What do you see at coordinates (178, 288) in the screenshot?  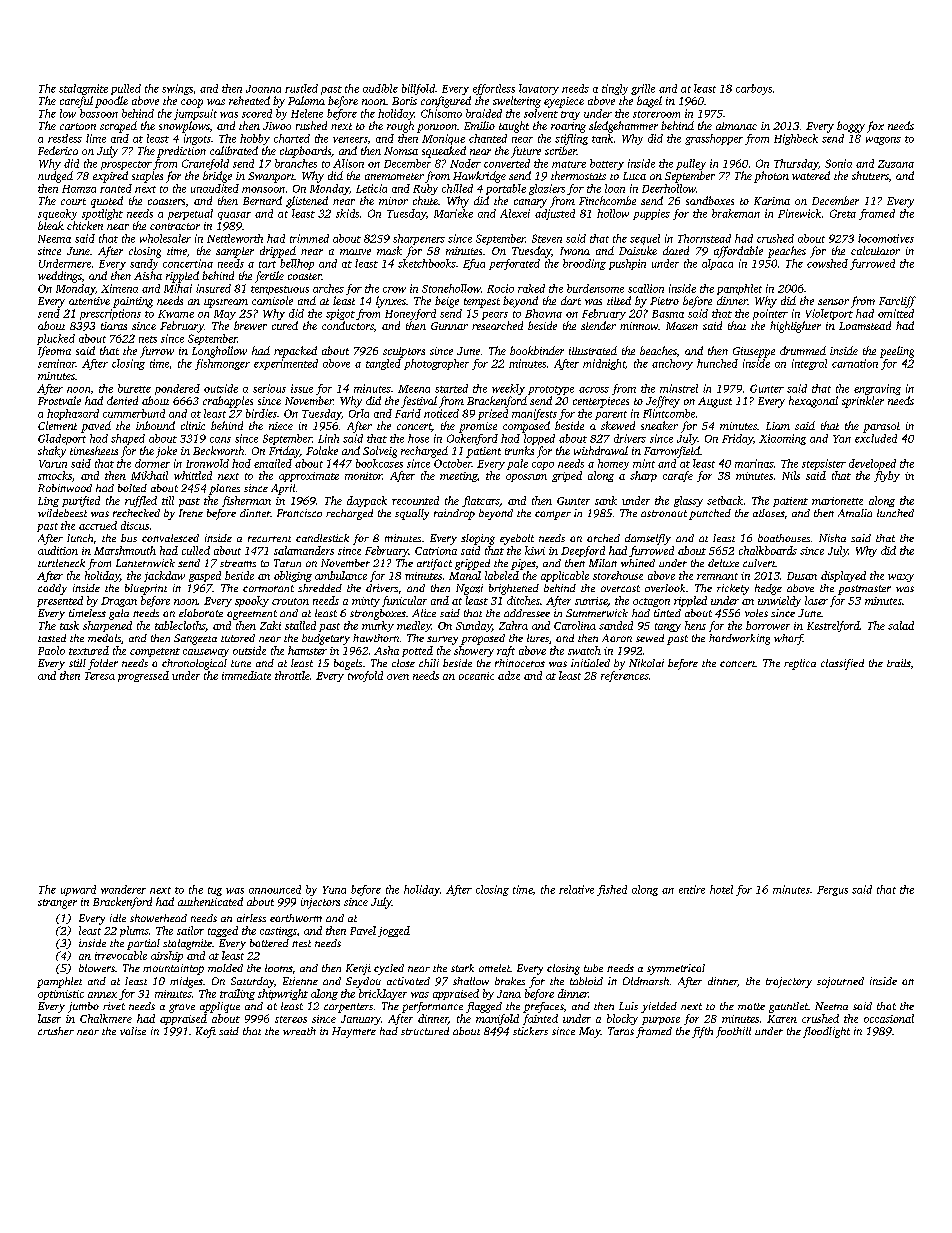 I see `Mihai` at bounding box center [178, 288].
